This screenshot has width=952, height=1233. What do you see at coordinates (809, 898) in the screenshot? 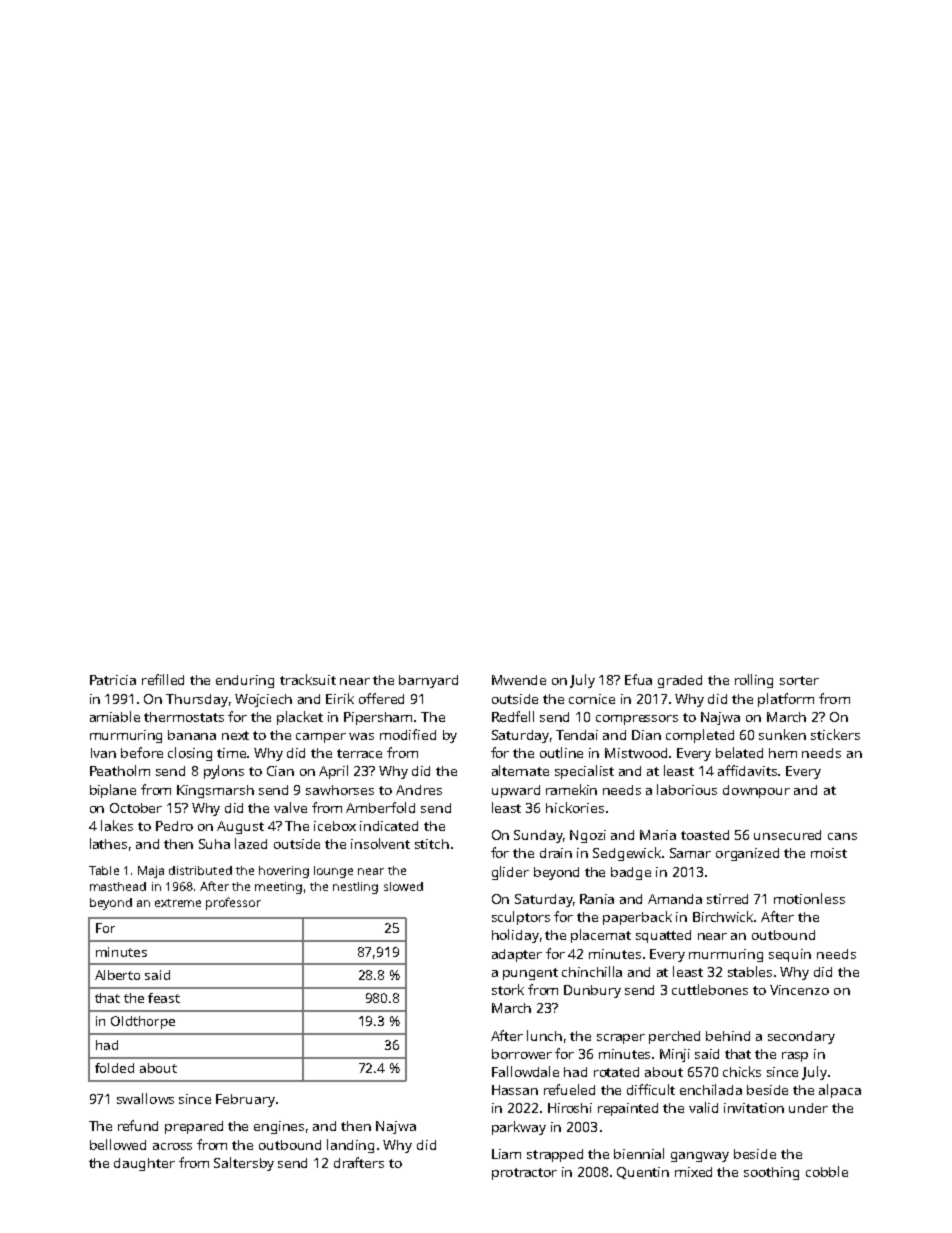
I see `motionless` at bounding box center [809, 898].
